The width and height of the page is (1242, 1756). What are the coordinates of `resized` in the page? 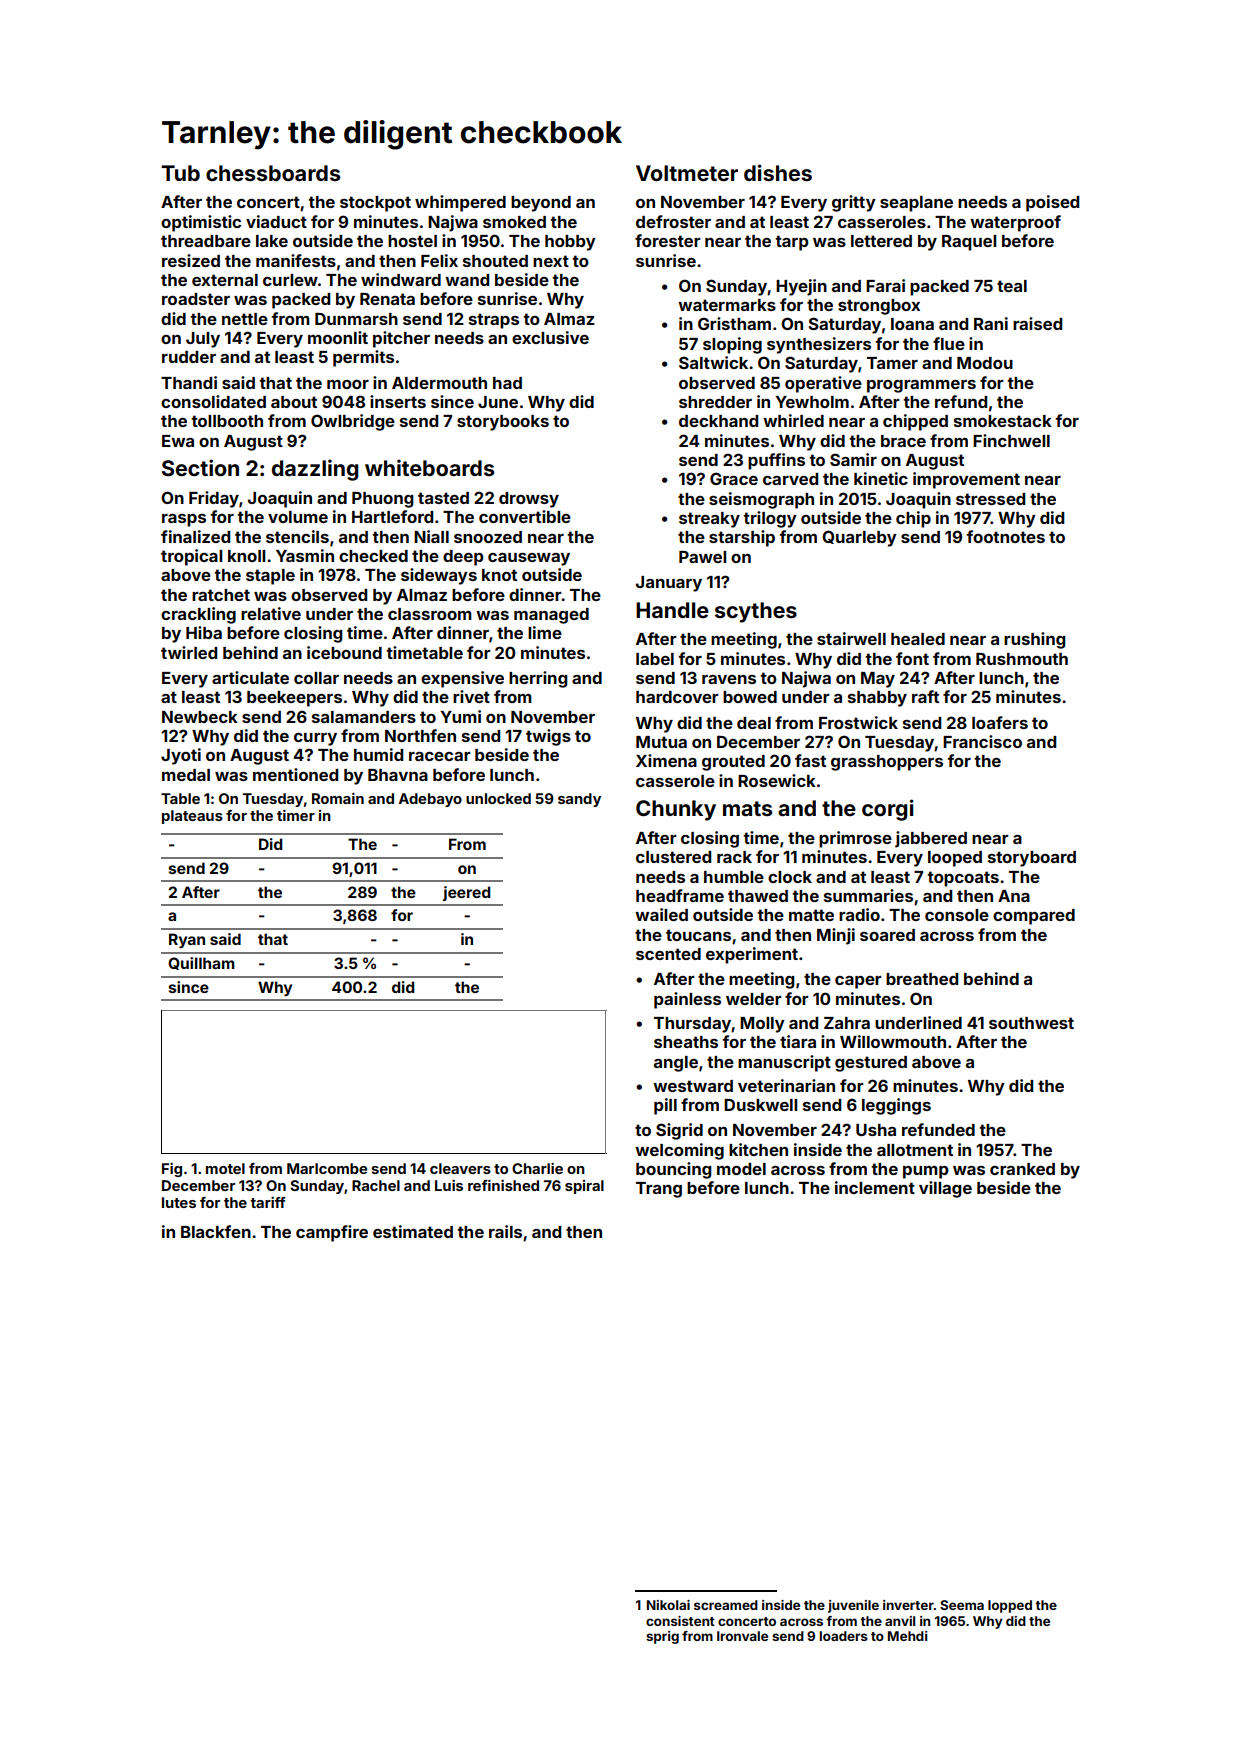 It's located at (191, 260).
